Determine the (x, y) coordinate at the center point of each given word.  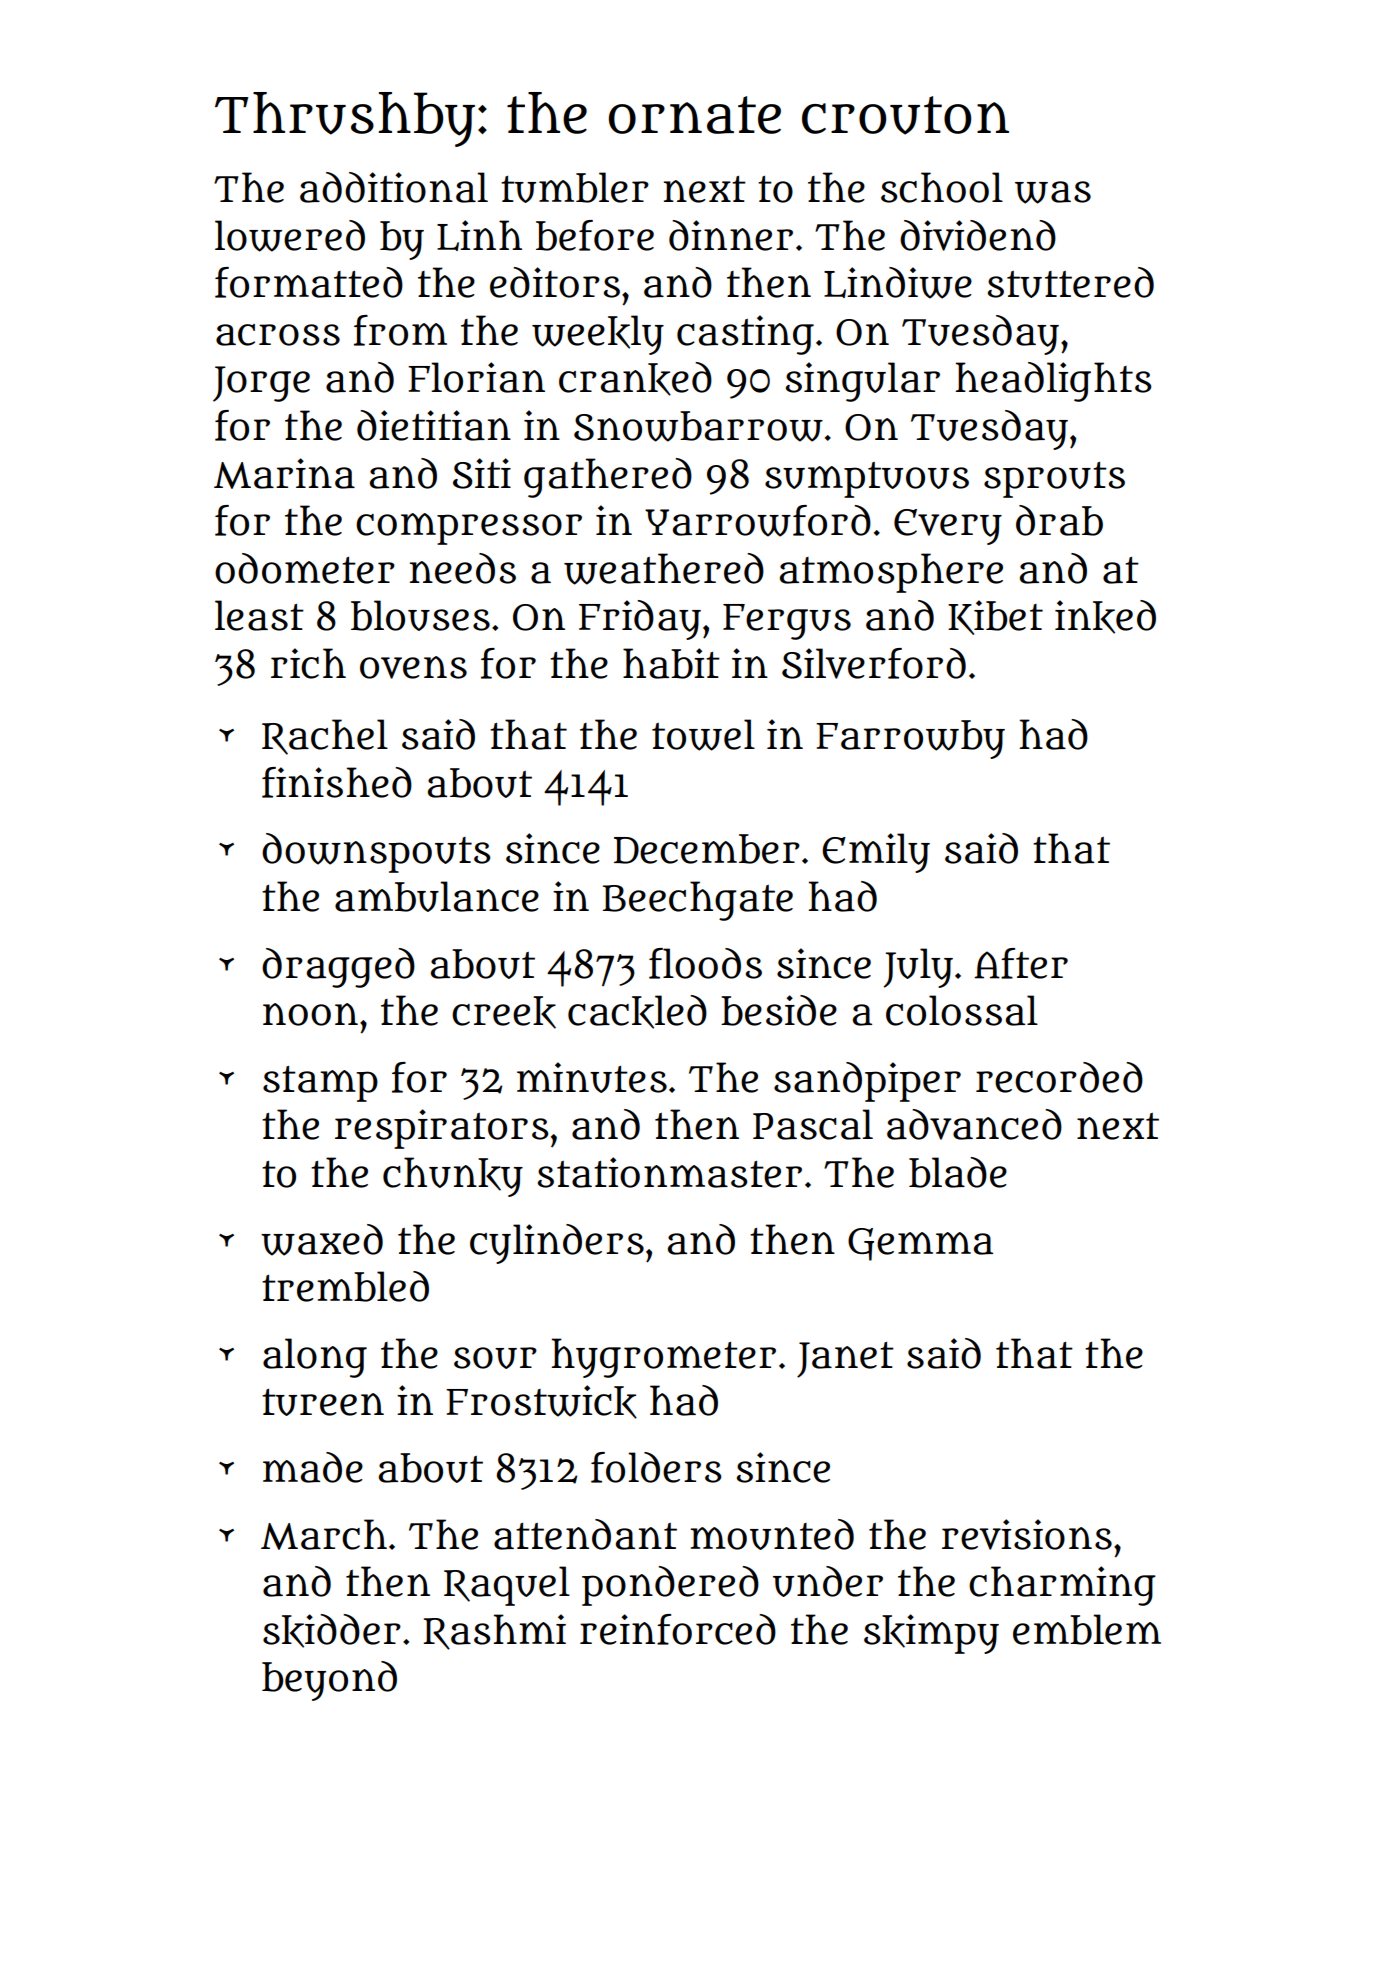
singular (863, 382)
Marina (284, 473)
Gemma (920, 1244)
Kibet (995, 617)
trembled (345, 1286)
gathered (608, 478)
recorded (1059, 1077)
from (400, 330)
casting (745, 335)
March (324, 1534)
